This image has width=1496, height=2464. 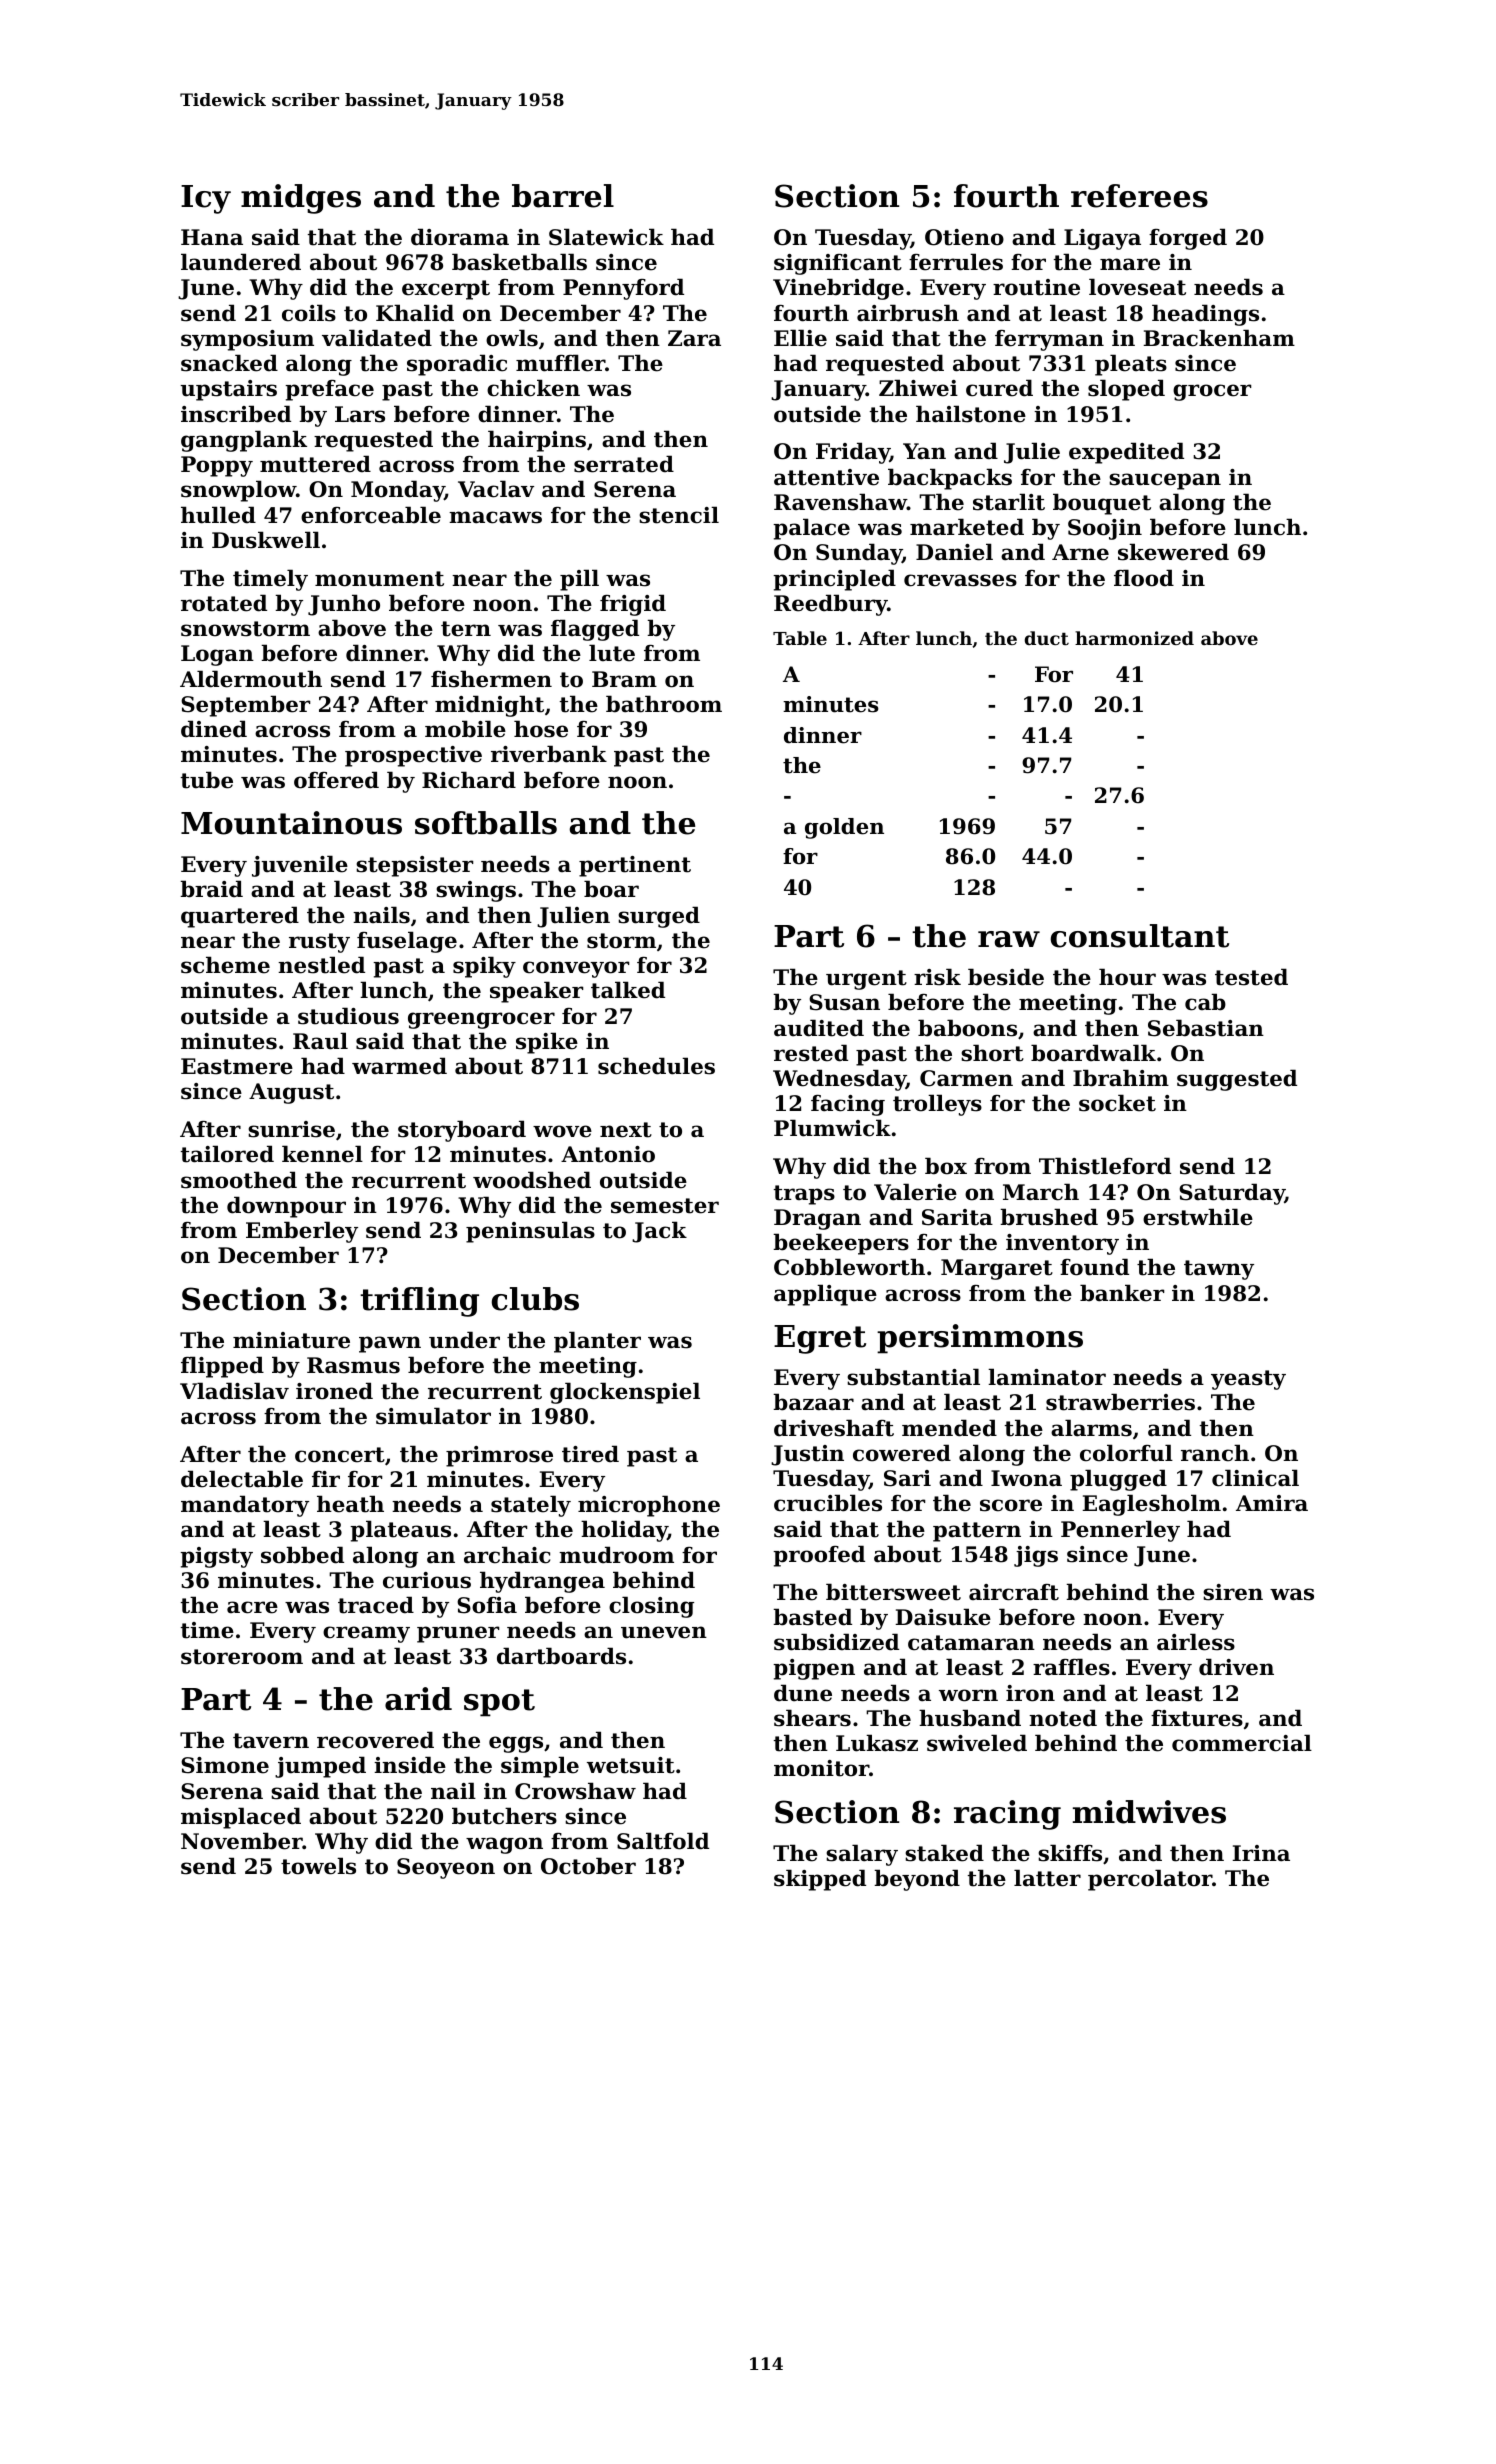 What do you see at coordinates (659, 1232) in the image?
I see `Jack` at bounding box center [659, 1232].
